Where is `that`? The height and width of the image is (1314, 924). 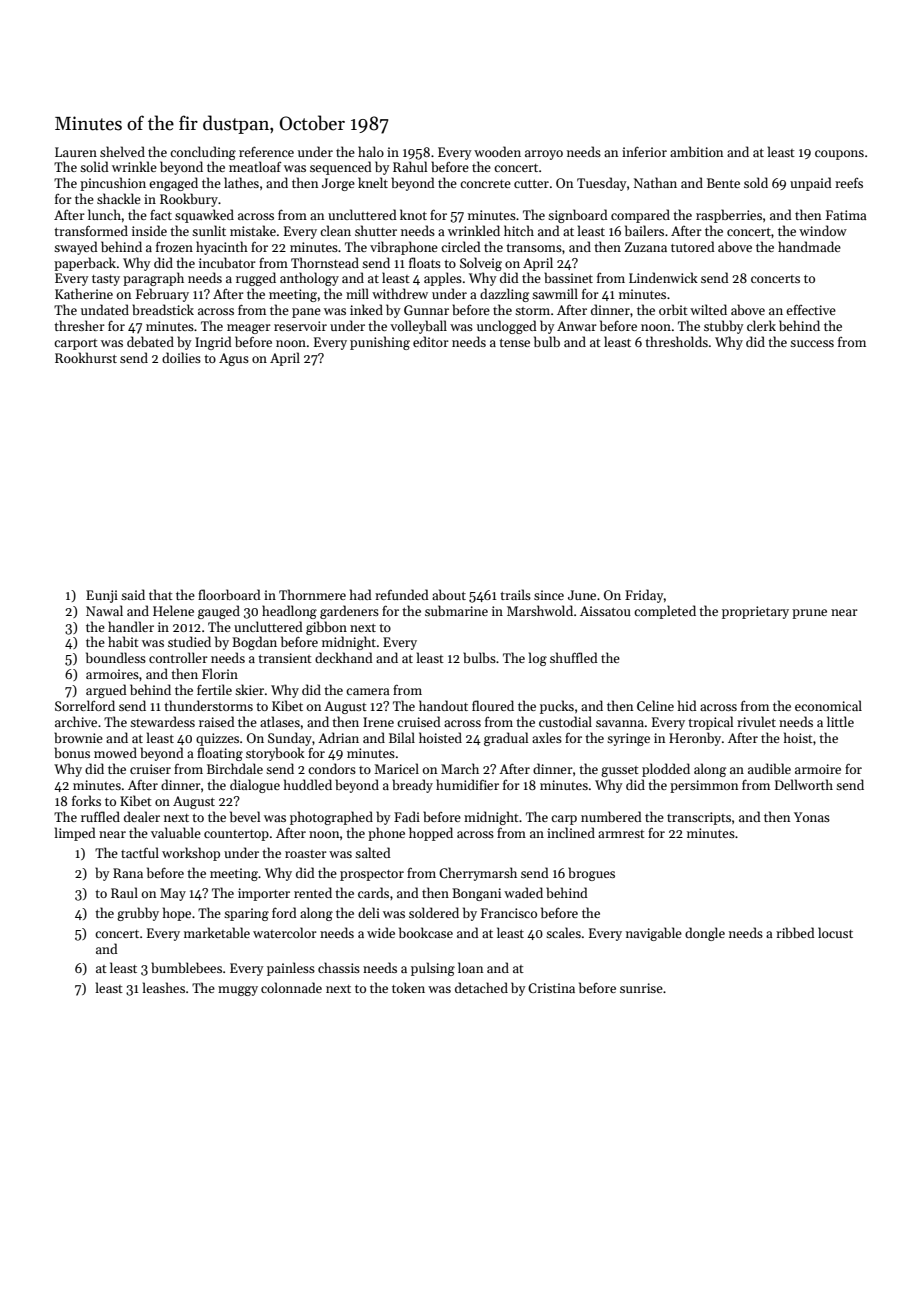
that is located at coordinates (161, 594).
